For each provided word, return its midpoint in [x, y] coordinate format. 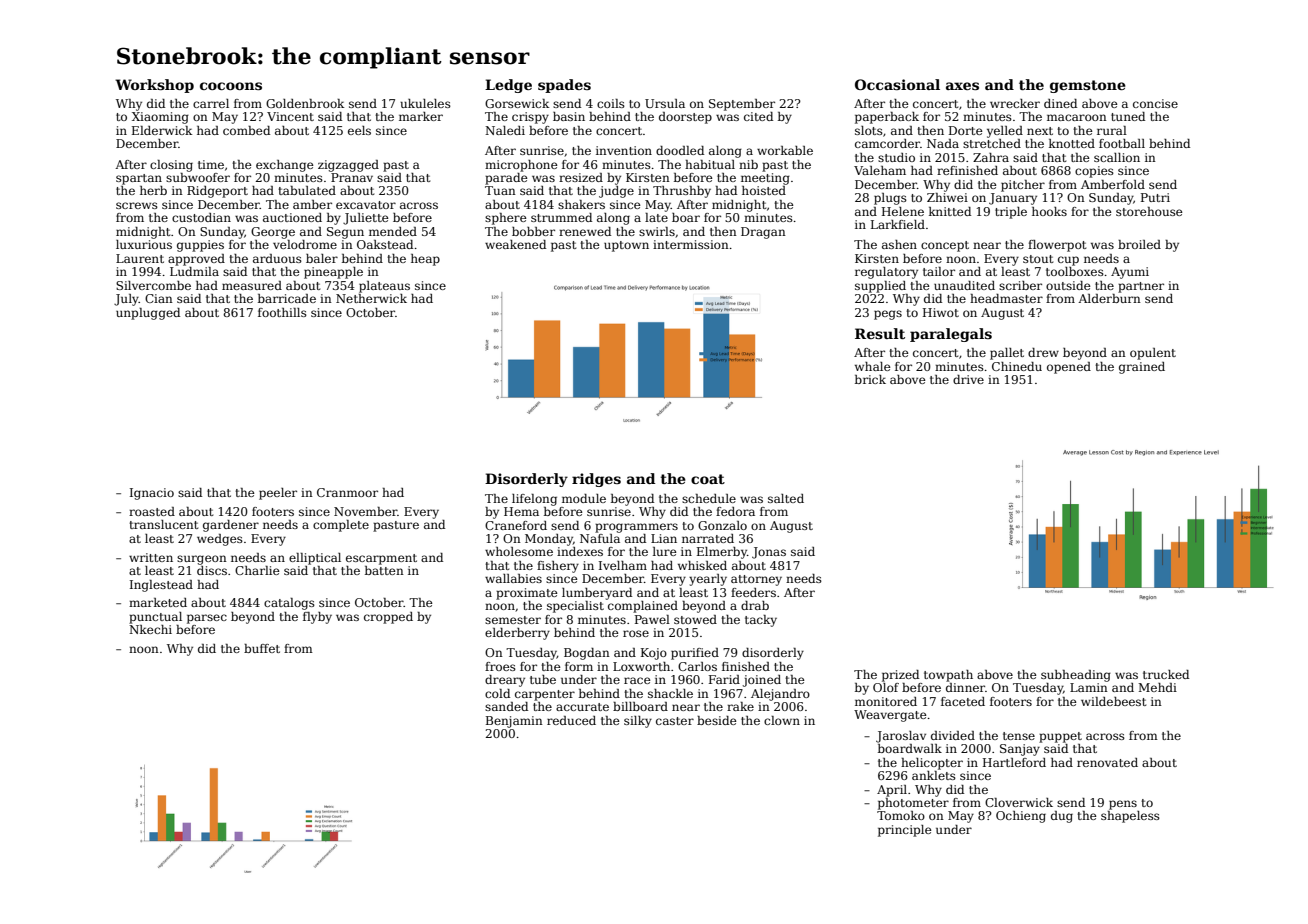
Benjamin [514, 722]
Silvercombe [153, 285]
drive [968, 379]
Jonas [769, 553]
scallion [1117, 157]
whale [873, 366]
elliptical [315, 559]
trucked [1166, 674]
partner [1141, 287]
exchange [285, 166]
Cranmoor [347, 492]
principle [905, 831]
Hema [521, 511]
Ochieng [1021, 817]
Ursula [665, 103]
